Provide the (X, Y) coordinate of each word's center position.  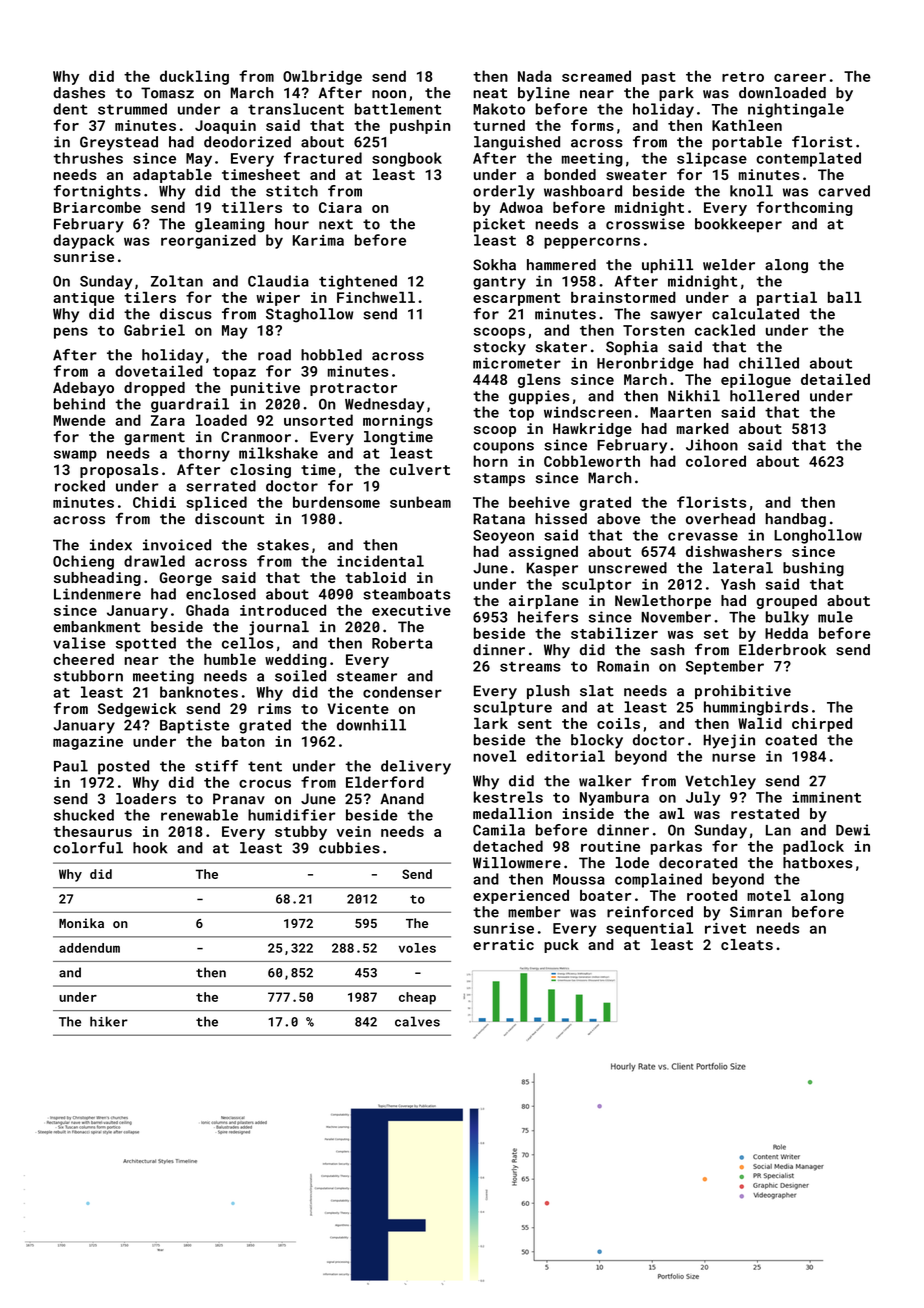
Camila (499, 830)
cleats (747, 944)
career (800, 78)
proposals (119, 471)
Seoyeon (503, 537)
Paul (71, 766)
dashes (79, 93)
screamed (596, 76)
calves (417, 1021)
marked (703, 428)
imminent (826, 797)
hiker (109, 1021)
